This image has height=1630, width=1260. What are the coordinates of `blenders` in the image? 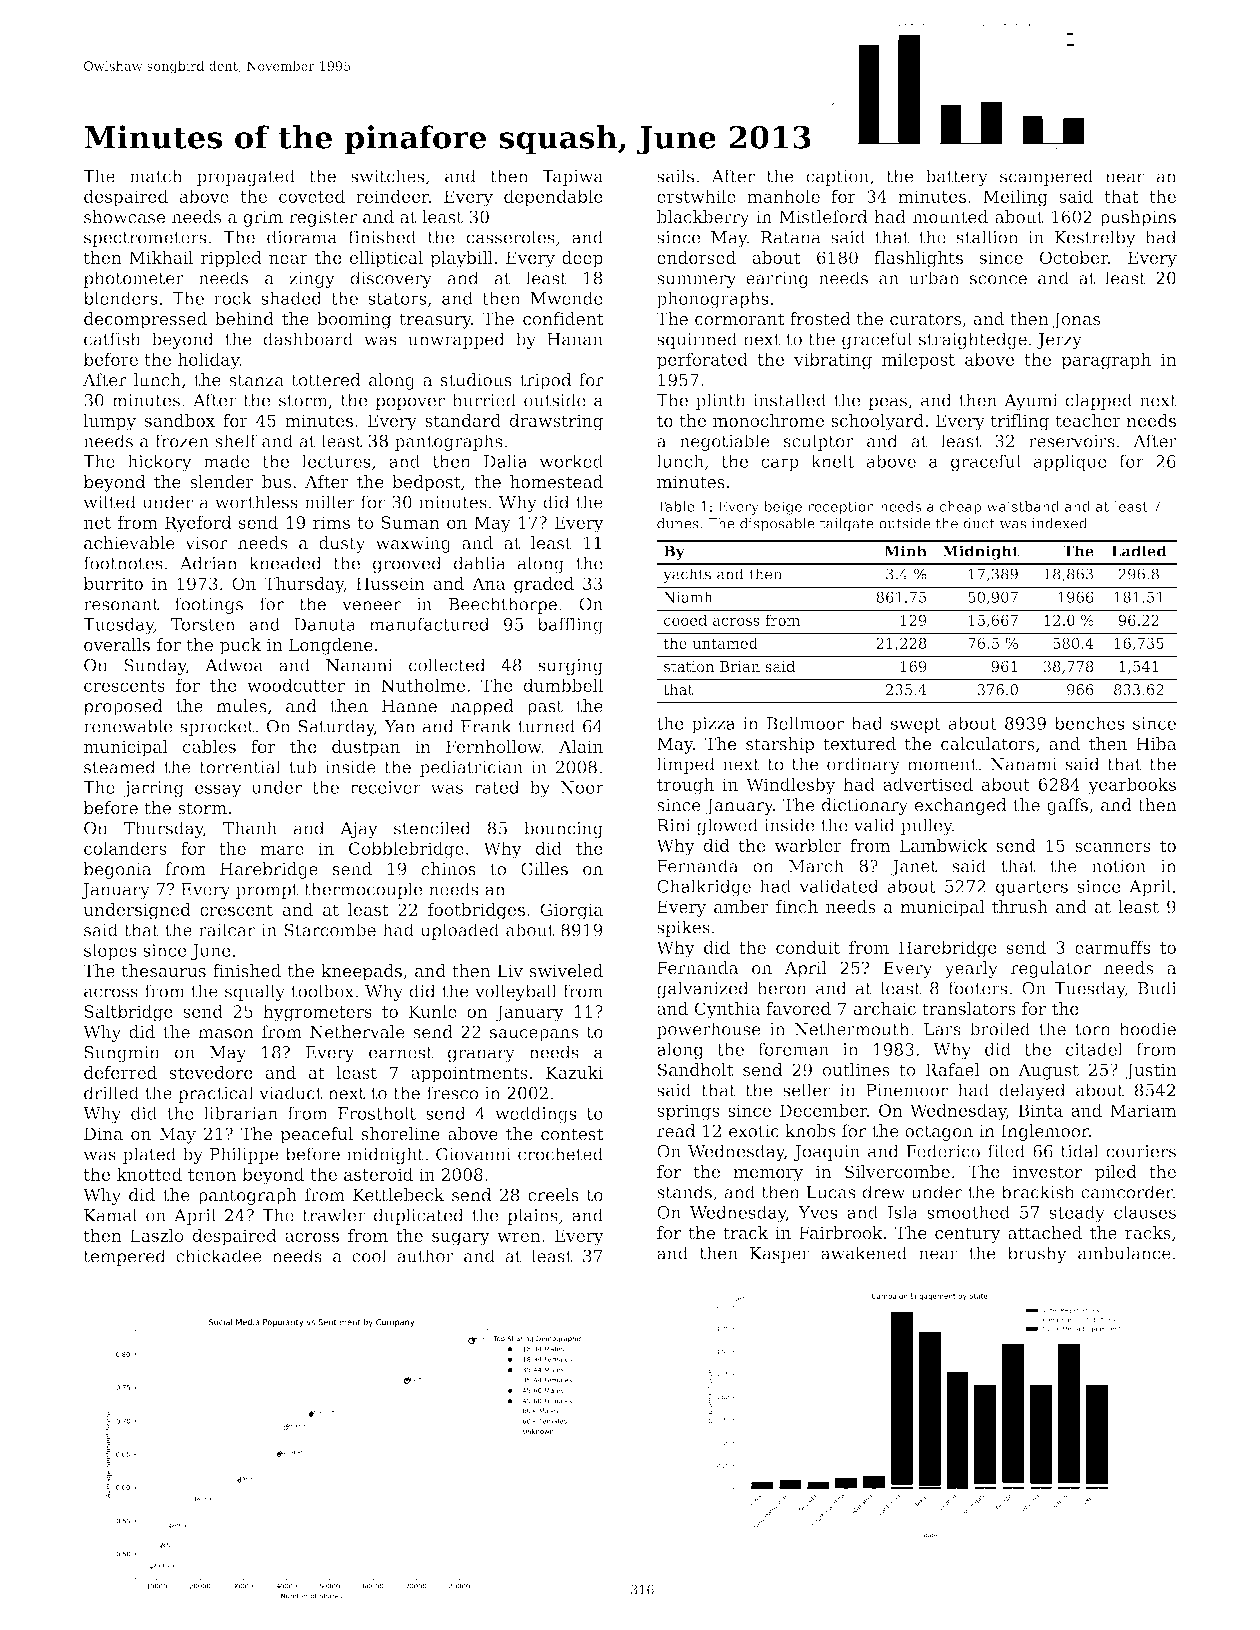 It's located at (120, 298).
